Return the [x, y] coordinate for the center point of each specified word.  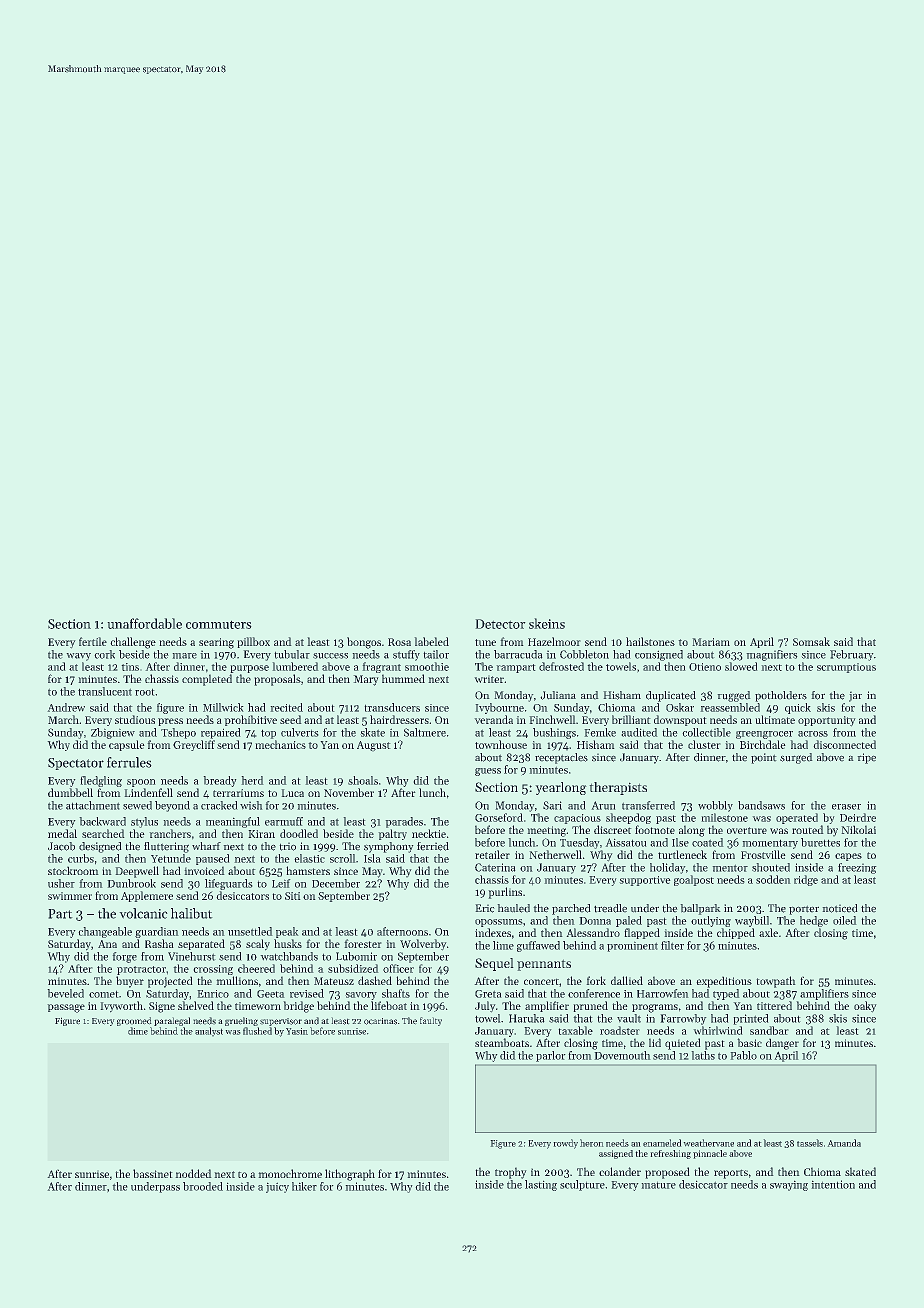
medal [62, 833]
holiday [668, 868]
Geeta [271, 994]
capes [848, 857]
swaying [789, 1185]
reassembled [730, 707]
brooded [203, 1186]
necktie [429, 833]
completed [207, 680]
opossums [499, 923]
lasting [541, 1185]
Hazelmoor [554, 641]
